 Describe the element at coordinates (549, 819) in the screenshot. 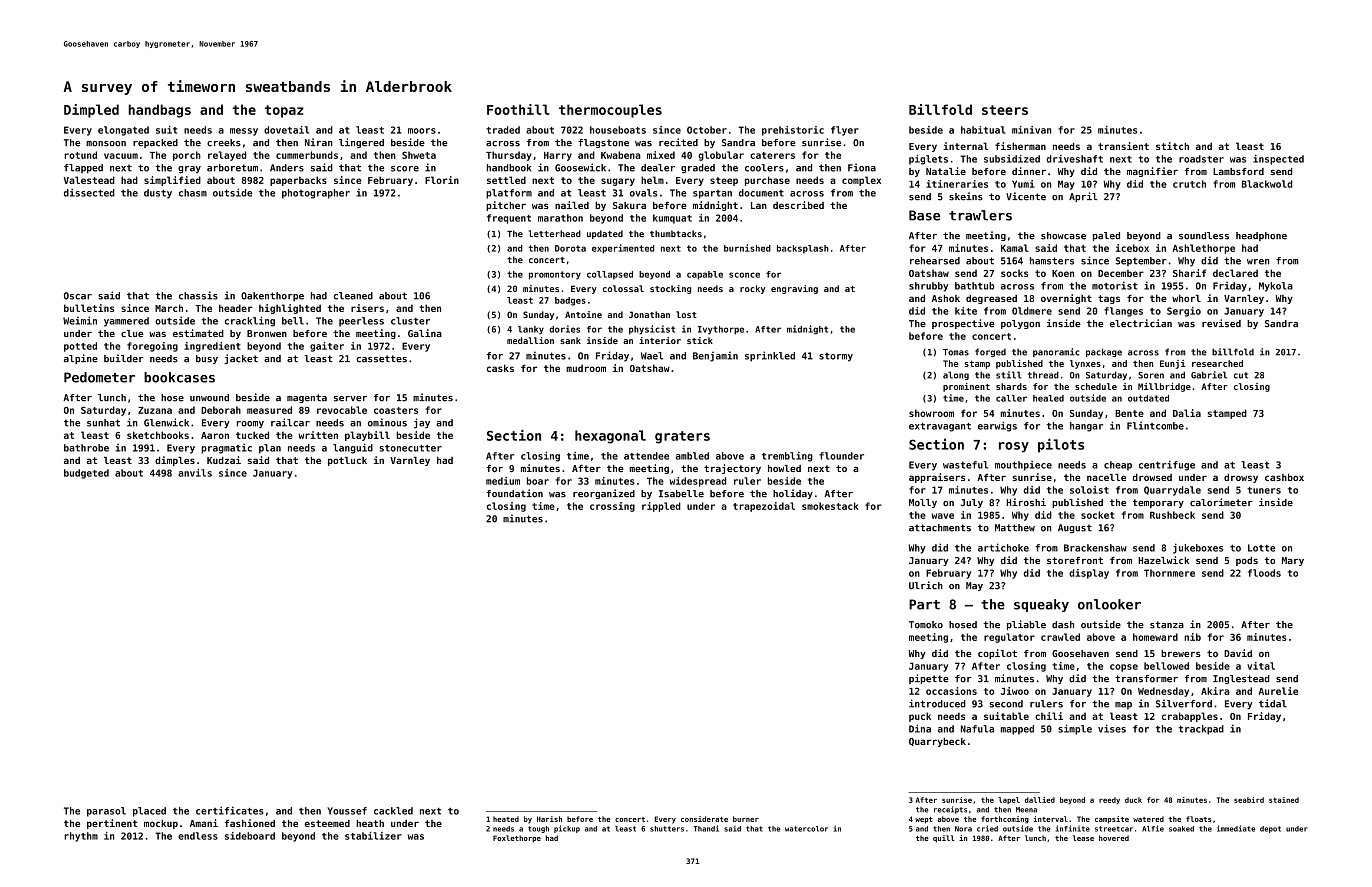

I see `Harish` at that location.
